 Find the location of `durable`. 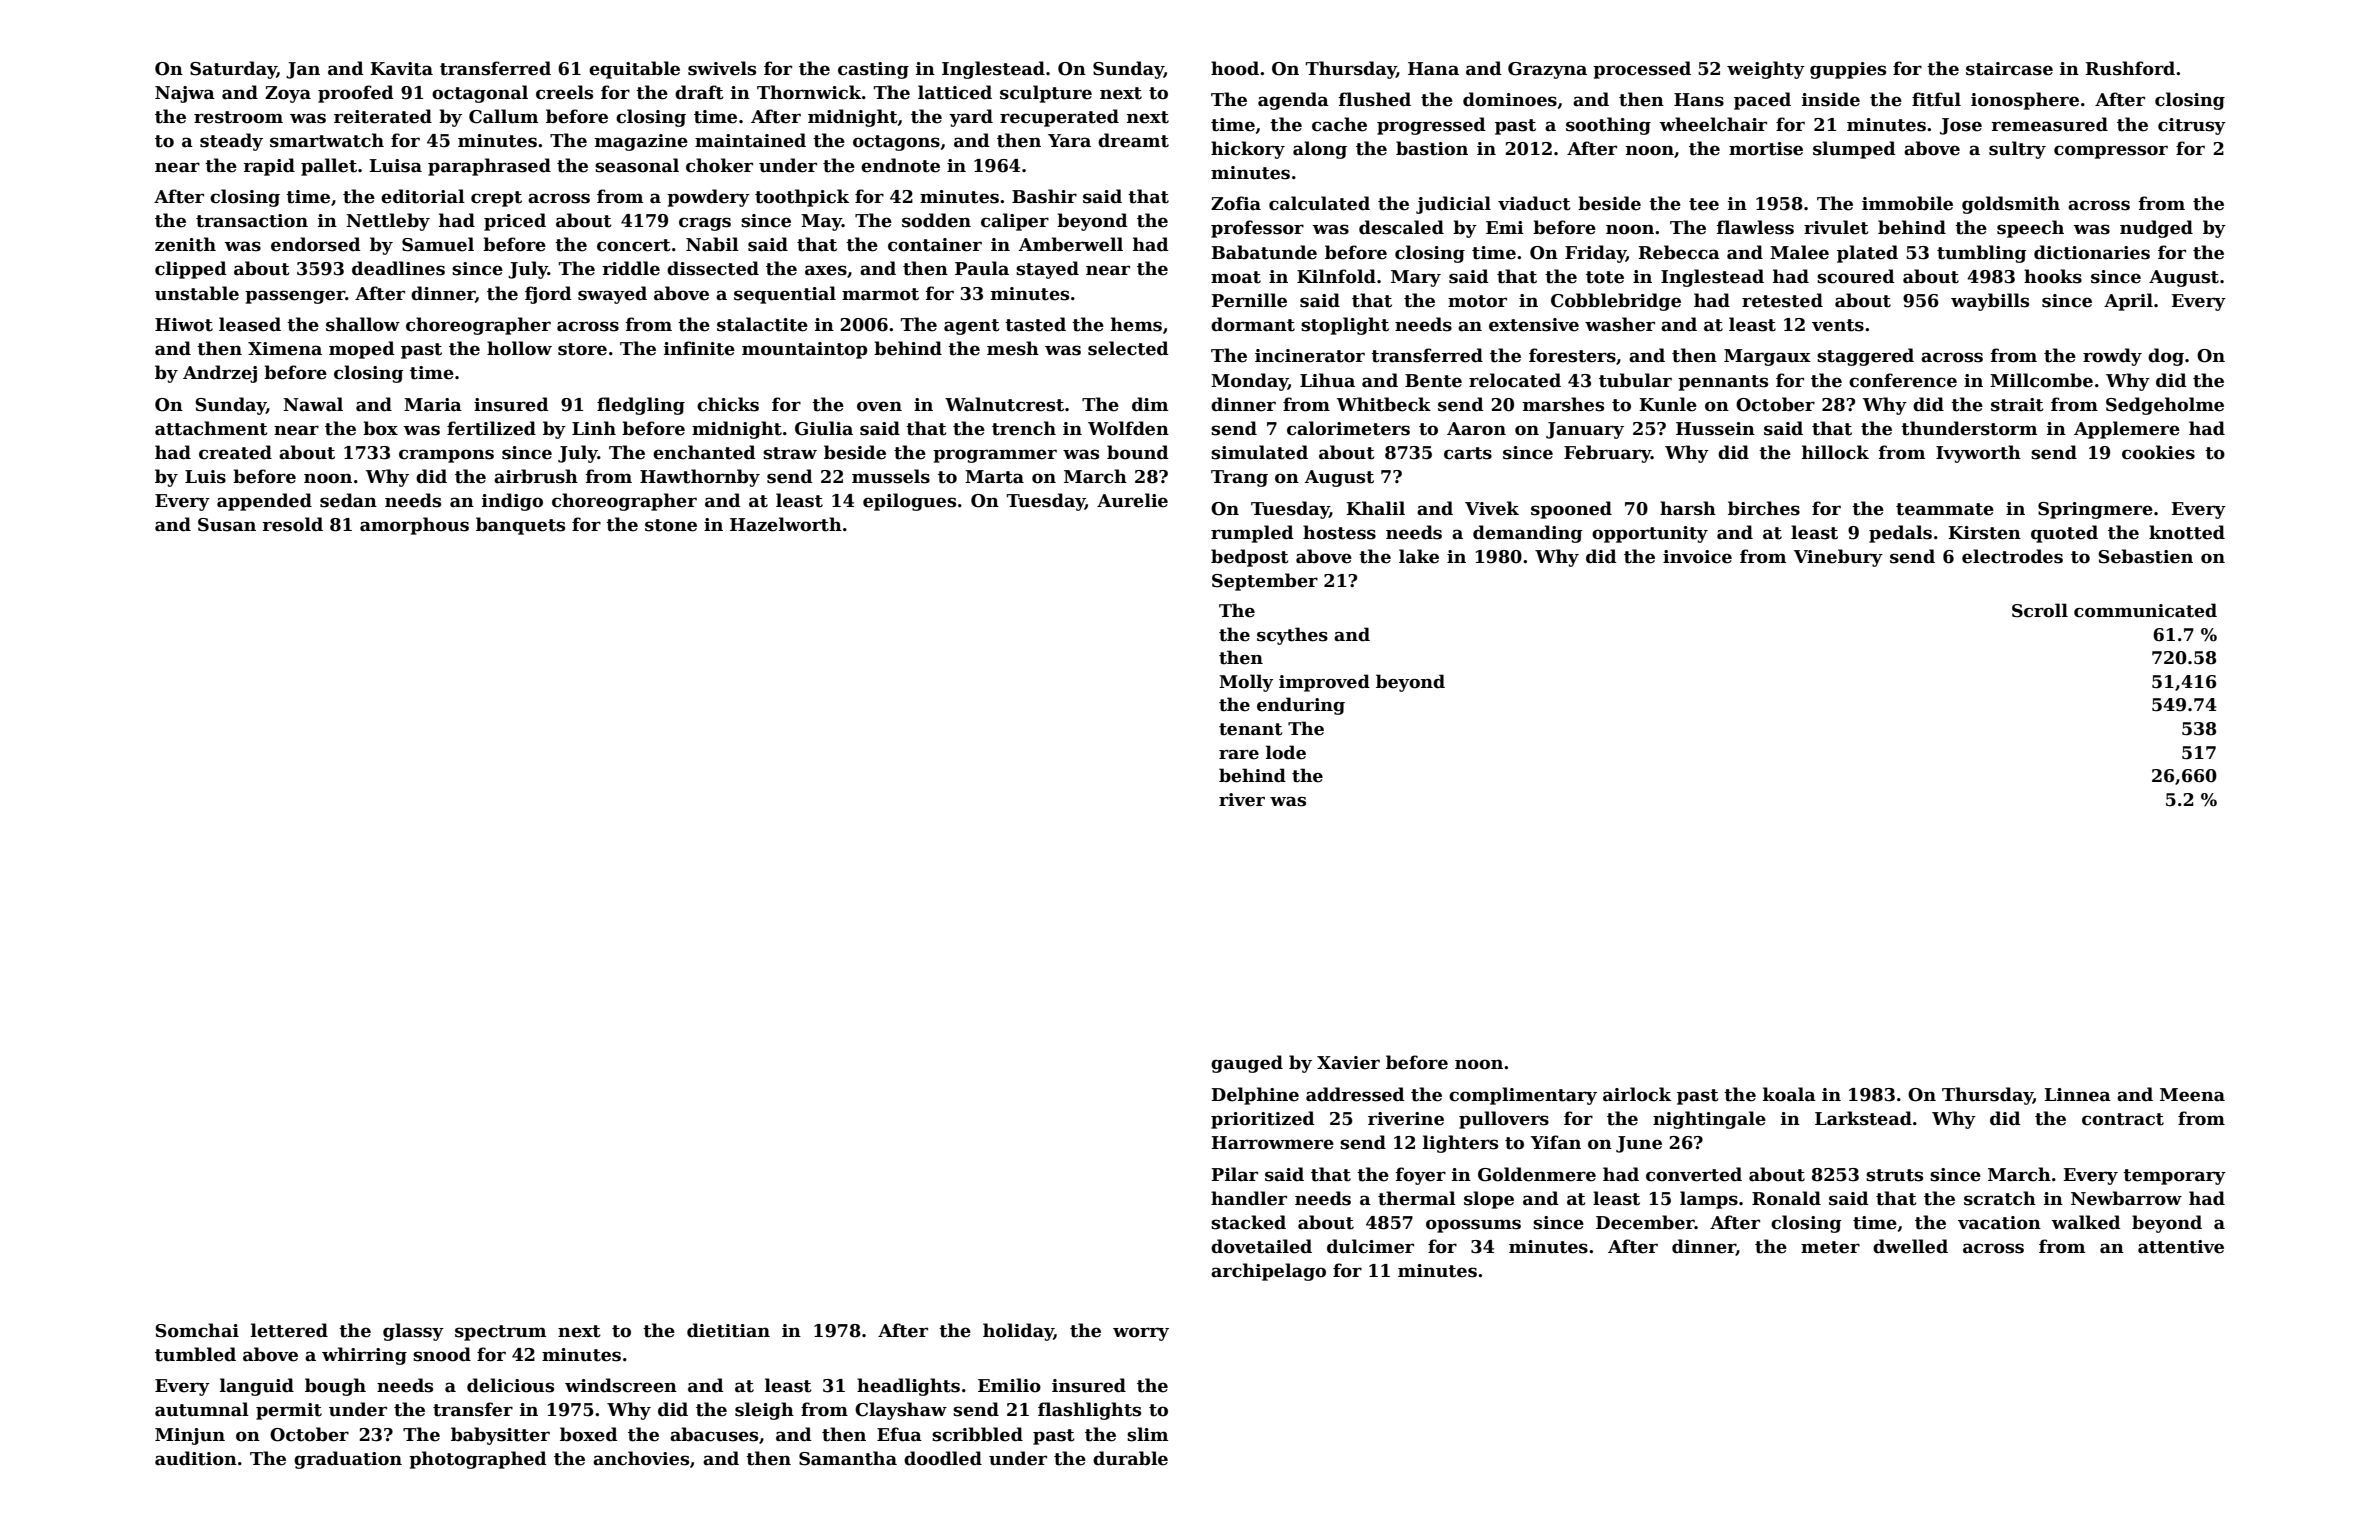

durable is located at coordinates (1130, 1458).
